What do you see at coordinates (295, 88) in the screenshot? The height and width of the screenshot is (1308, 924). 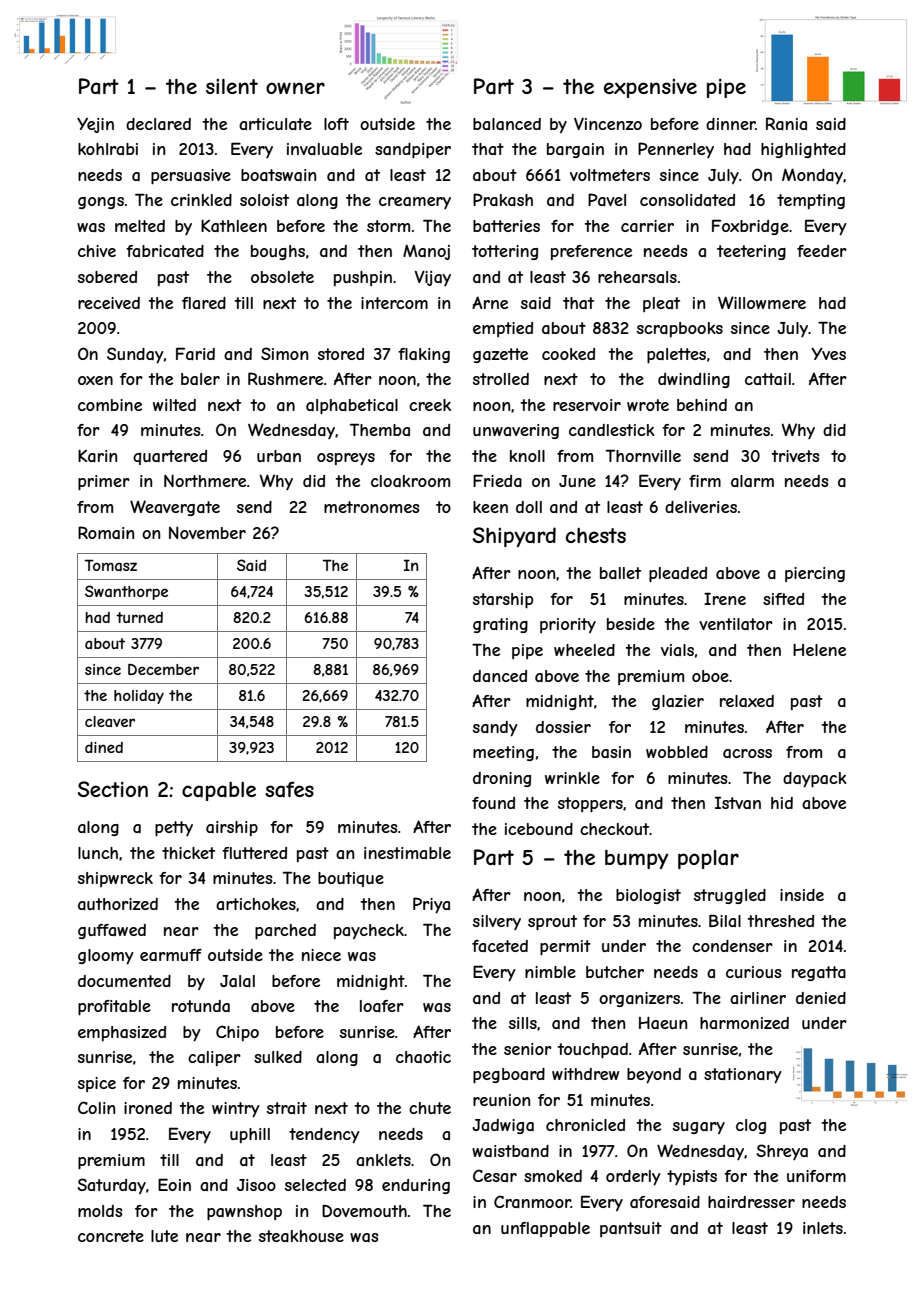 I see `owner` at bounding box center [295, 88].
